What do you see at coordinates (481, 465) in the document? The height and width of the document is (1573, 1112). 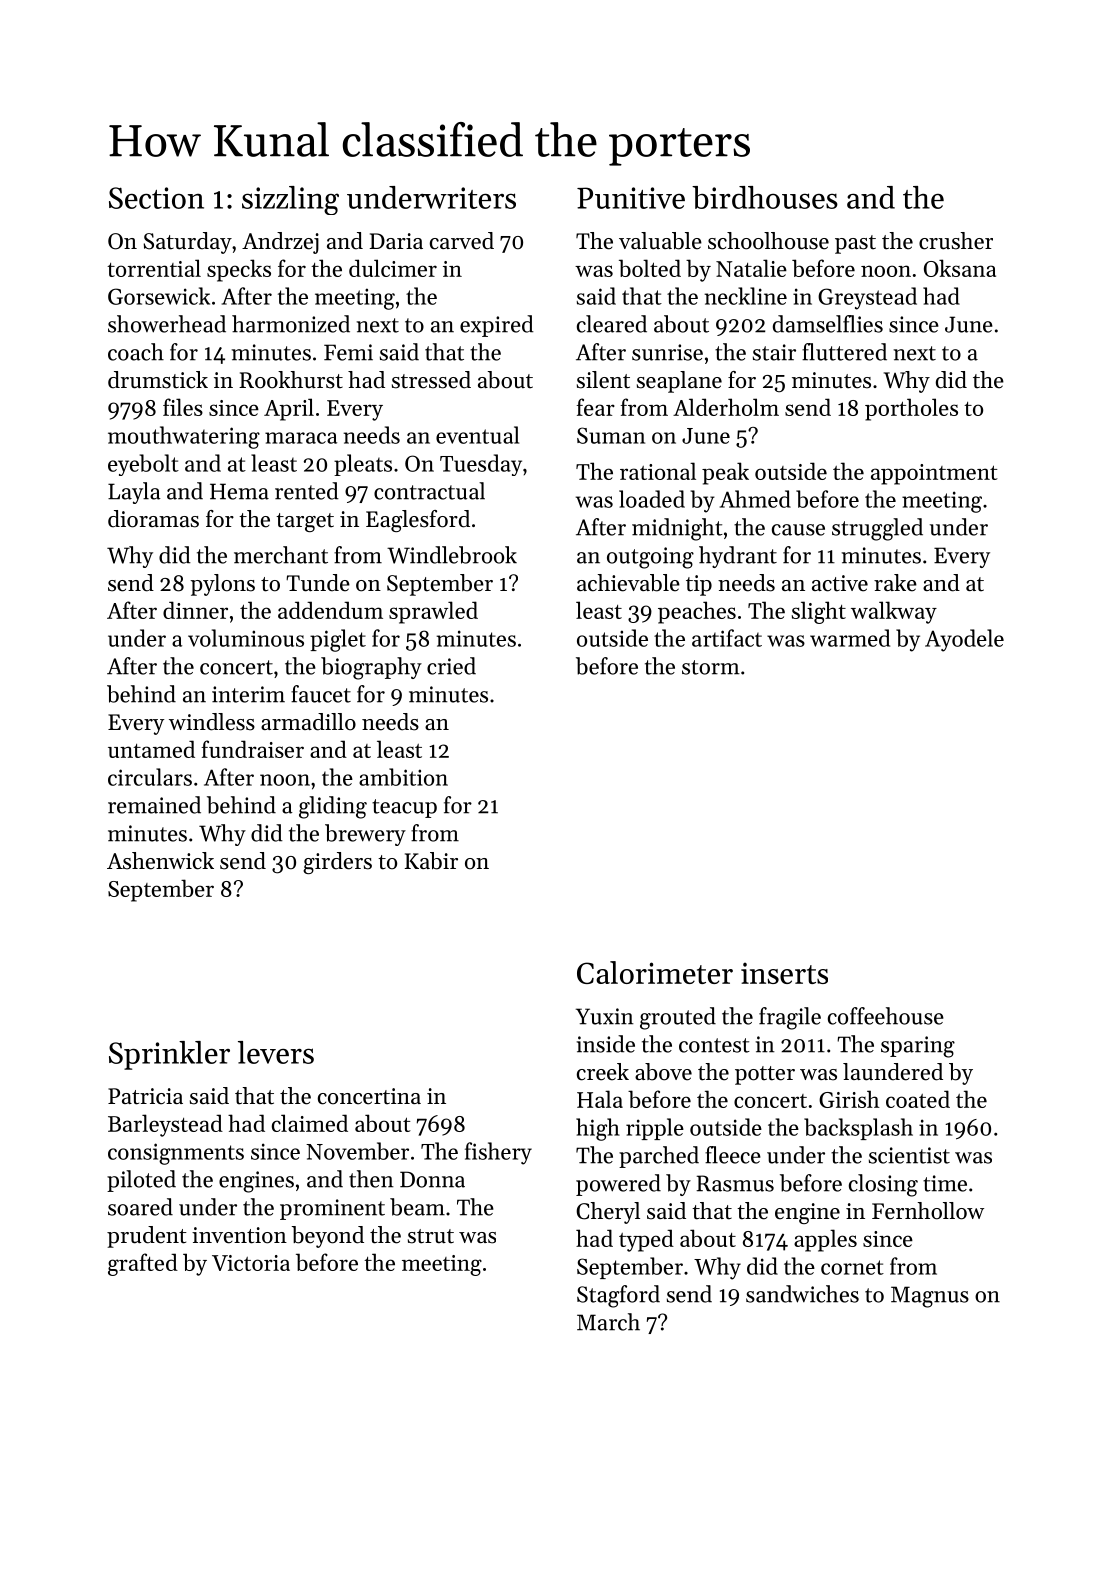 I see `Tuesday` at bounding box center [481, 465].
